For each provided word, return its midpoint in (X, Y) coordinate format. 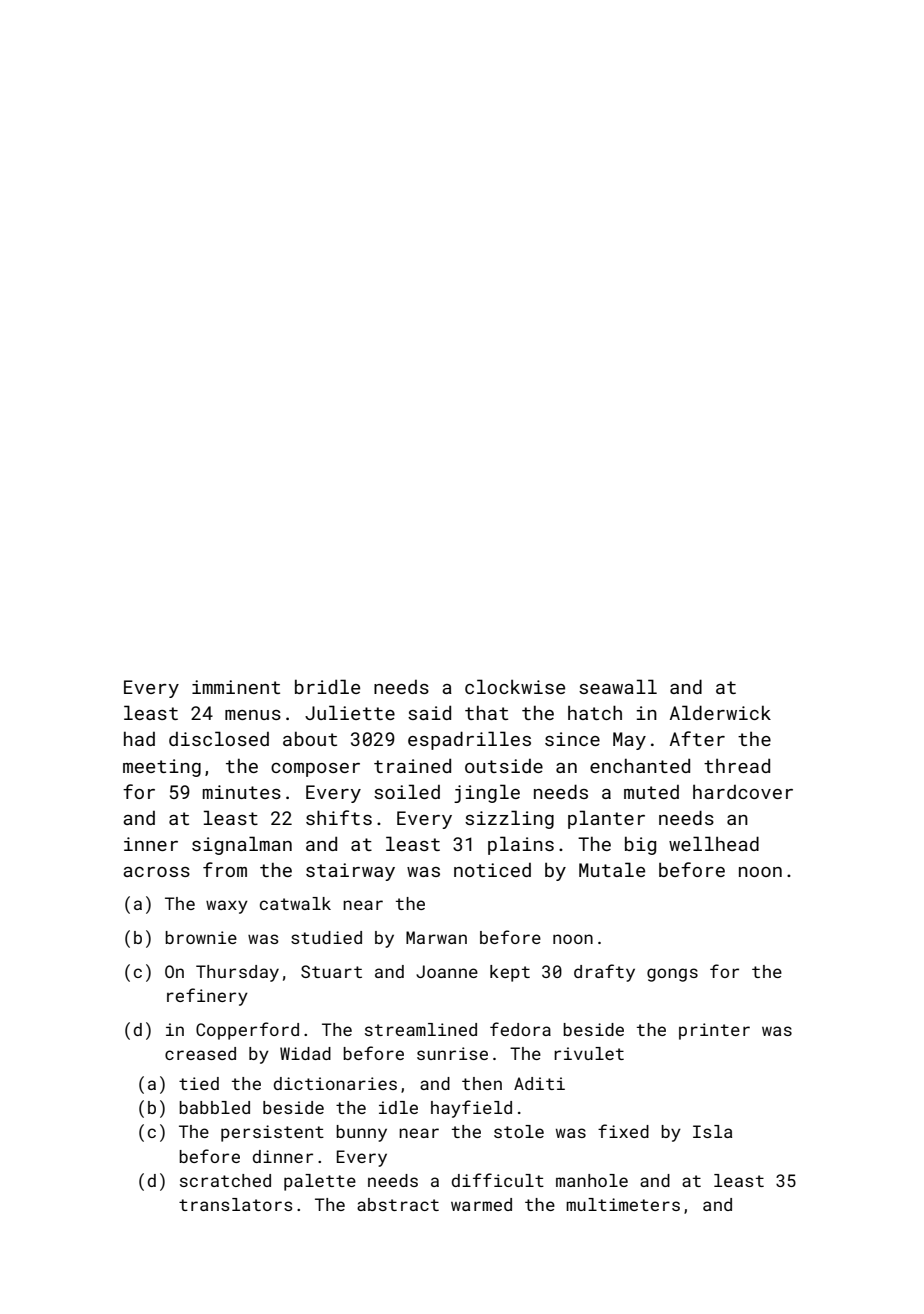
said (429, 712)
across (156, 872)
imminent (236, 687)
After (697, 738)
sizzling (509, 819)
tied (199, 1083)
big (640, 845)
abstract (398, 1204)
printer (714, 1031)
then (482, 1083)
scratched (225, 1180)
